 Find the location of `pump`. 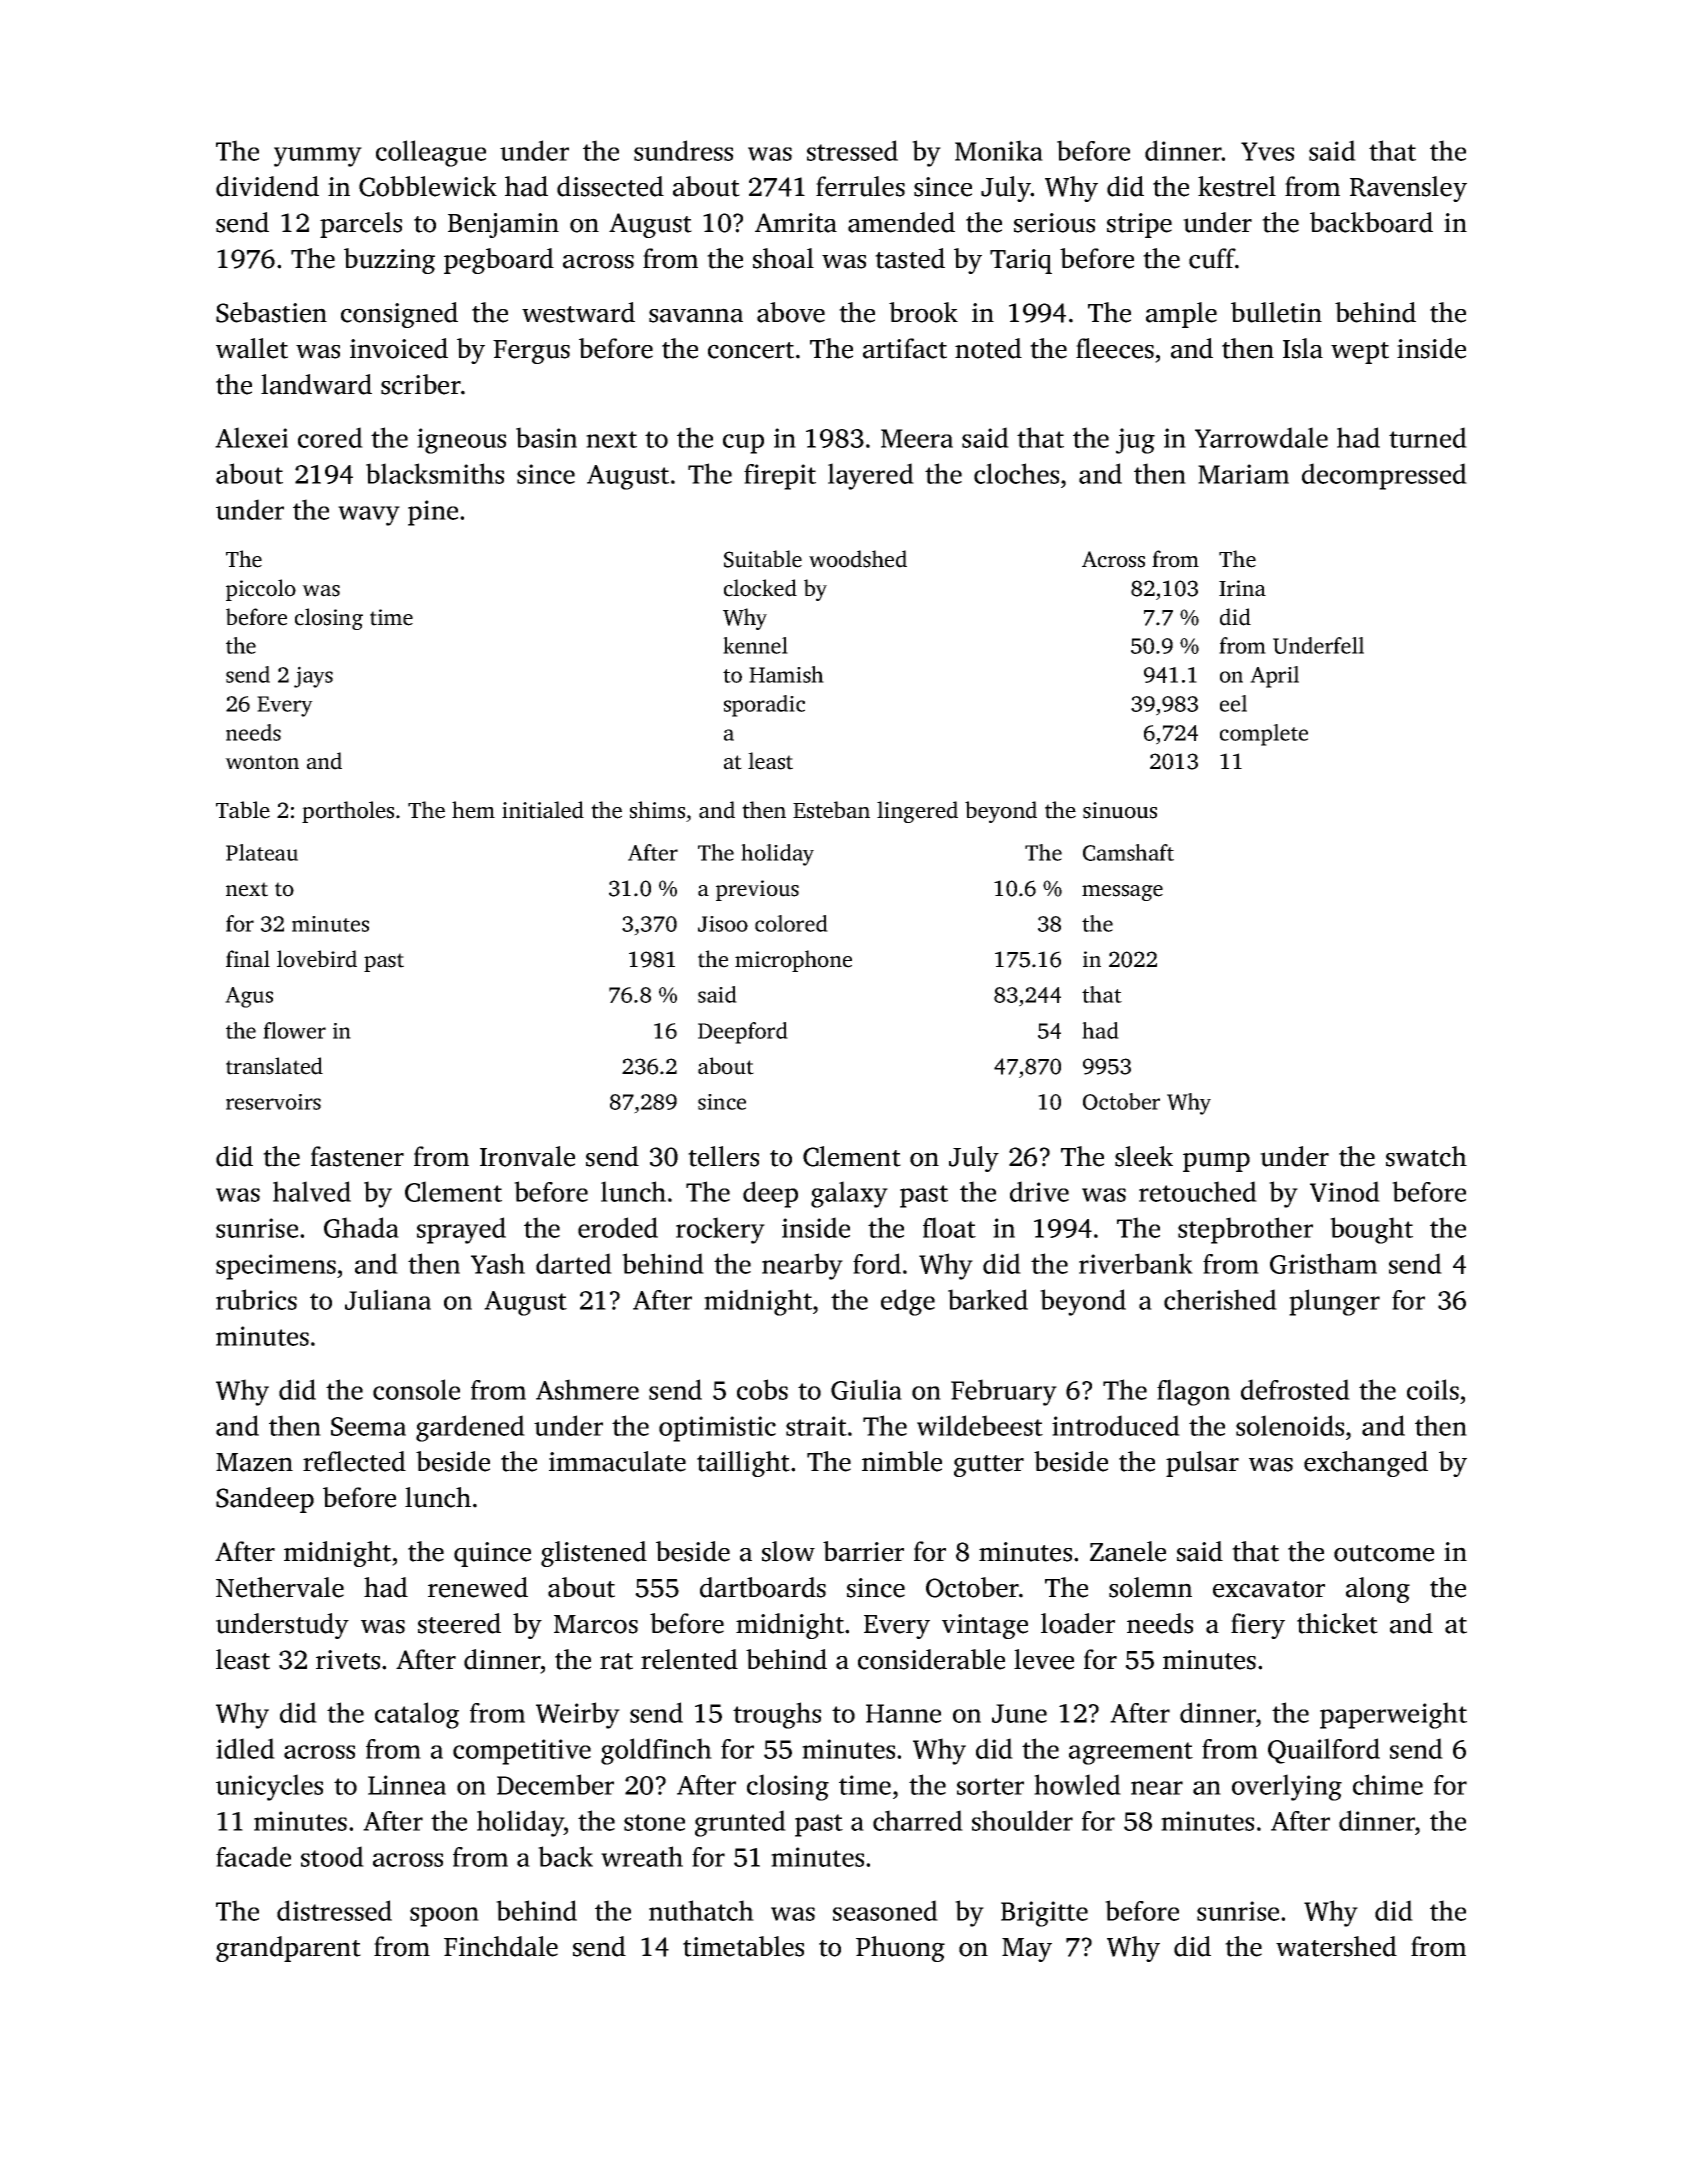

pump is located at coordinates (1216, 1162).
